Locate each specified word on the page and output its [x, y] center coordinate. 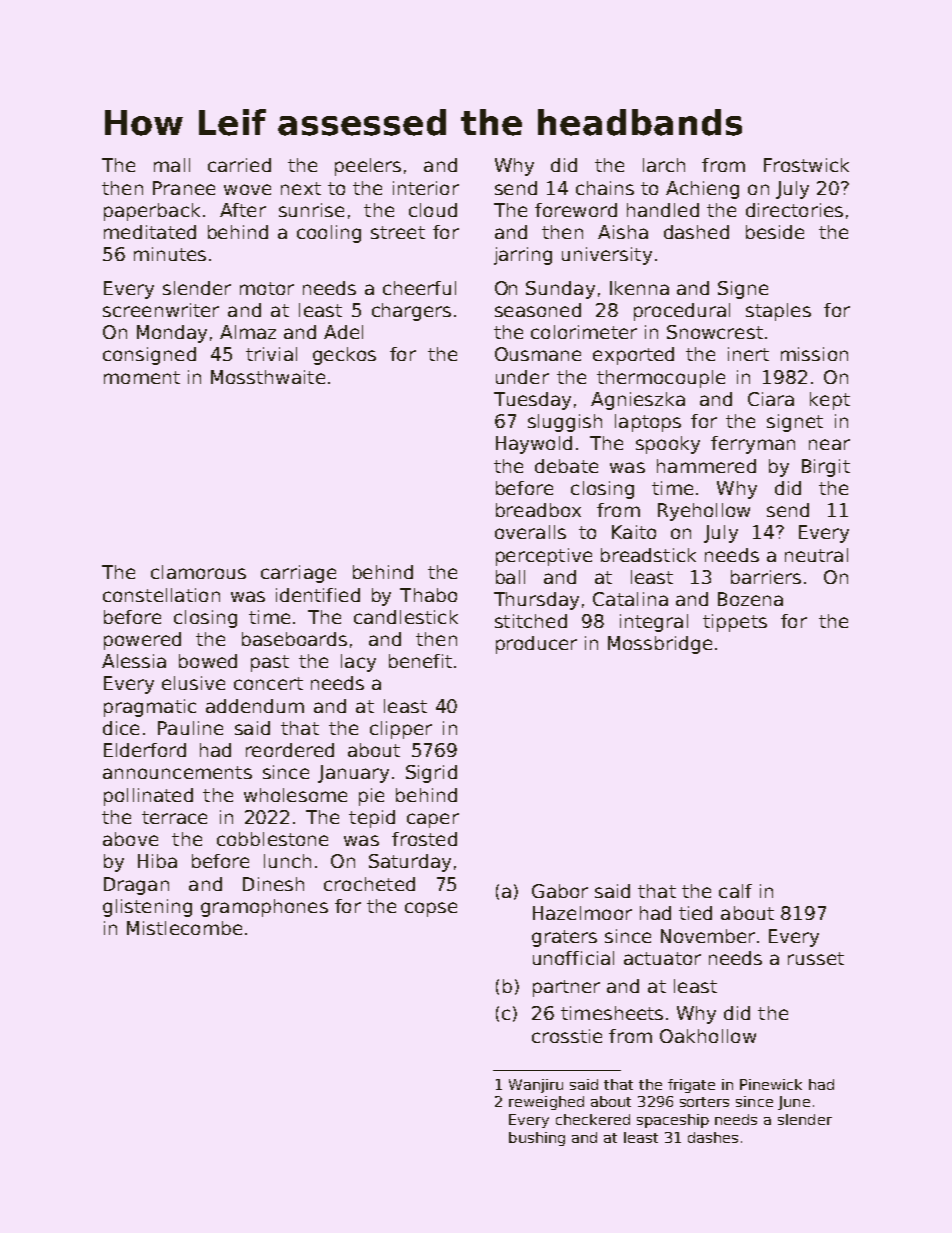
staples [778, 312]
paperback [152, 212]
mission [814, 354]
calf [735, 891]
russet [816, 958]
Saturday [410, 863]
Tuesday [532, 401]
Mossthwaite [268, 377]
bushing [537, 1139]
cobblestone [272, 839]
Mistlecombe [184, 928]
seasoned [538, 310]
